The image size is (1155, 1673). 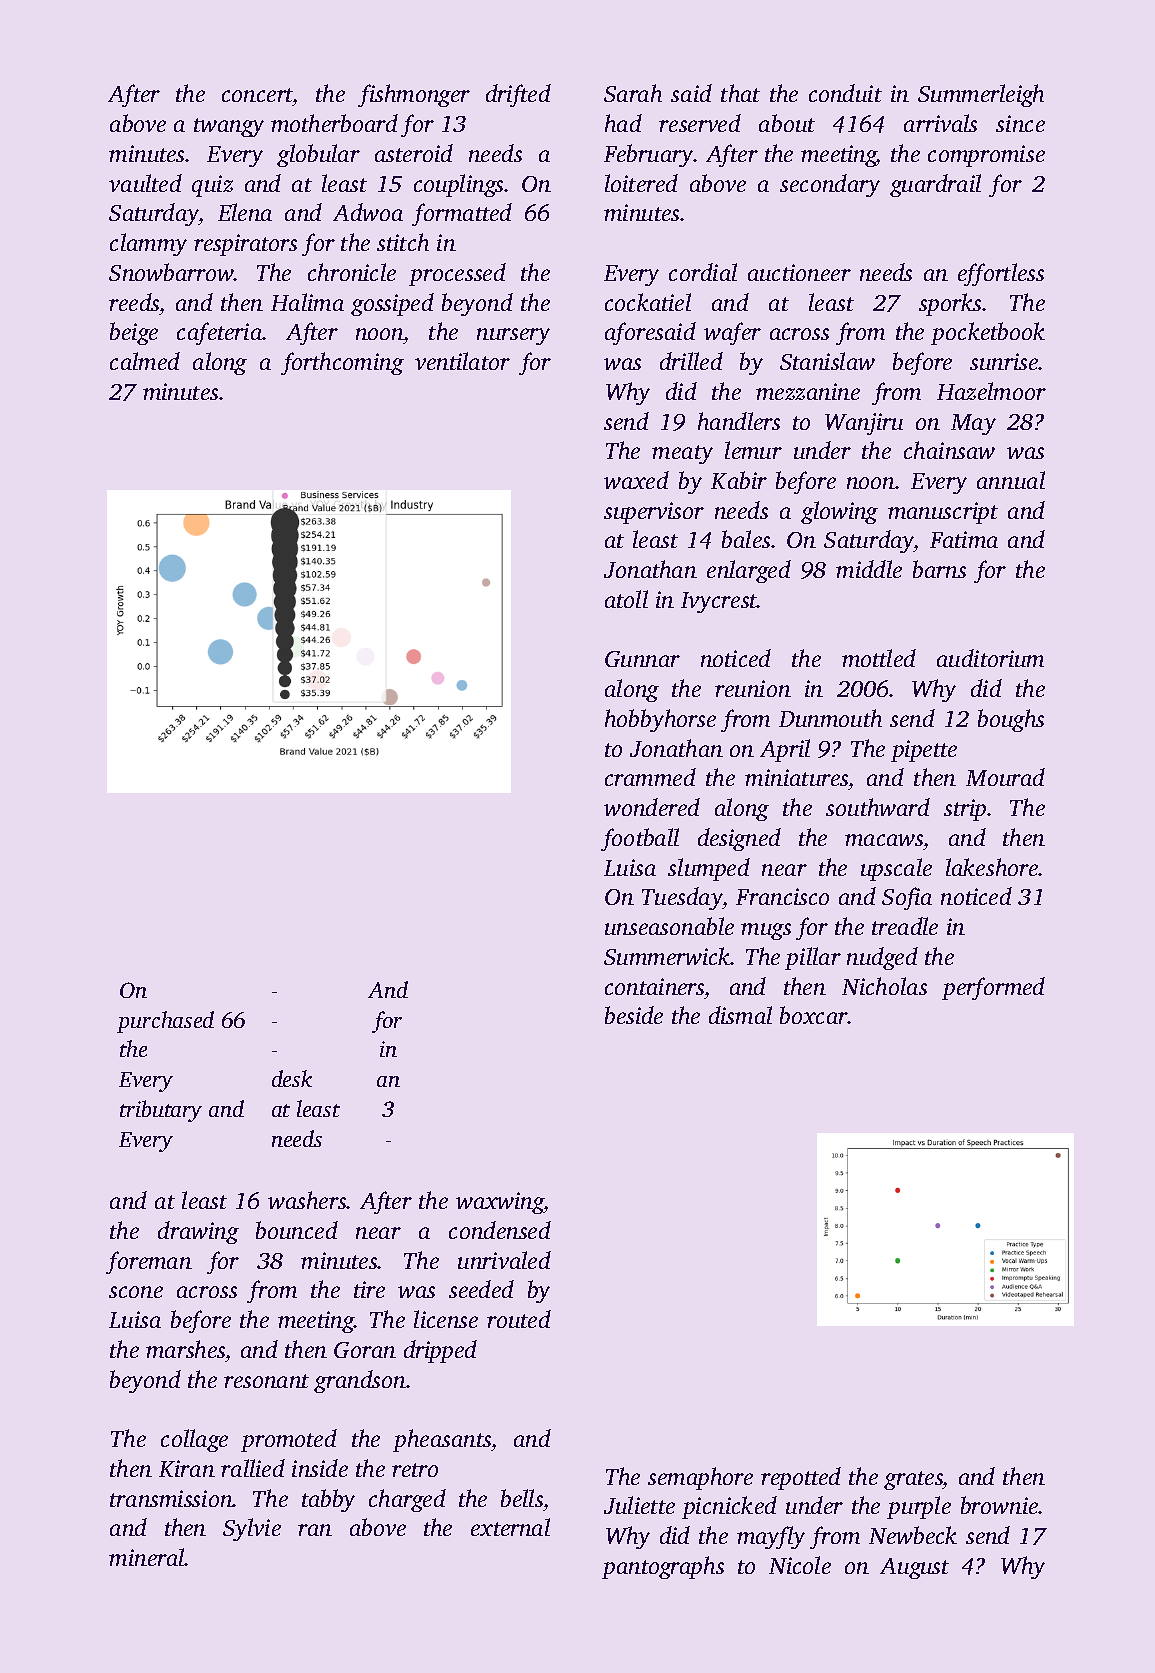 I want to click on nudged, so click(x=882, y=958).
